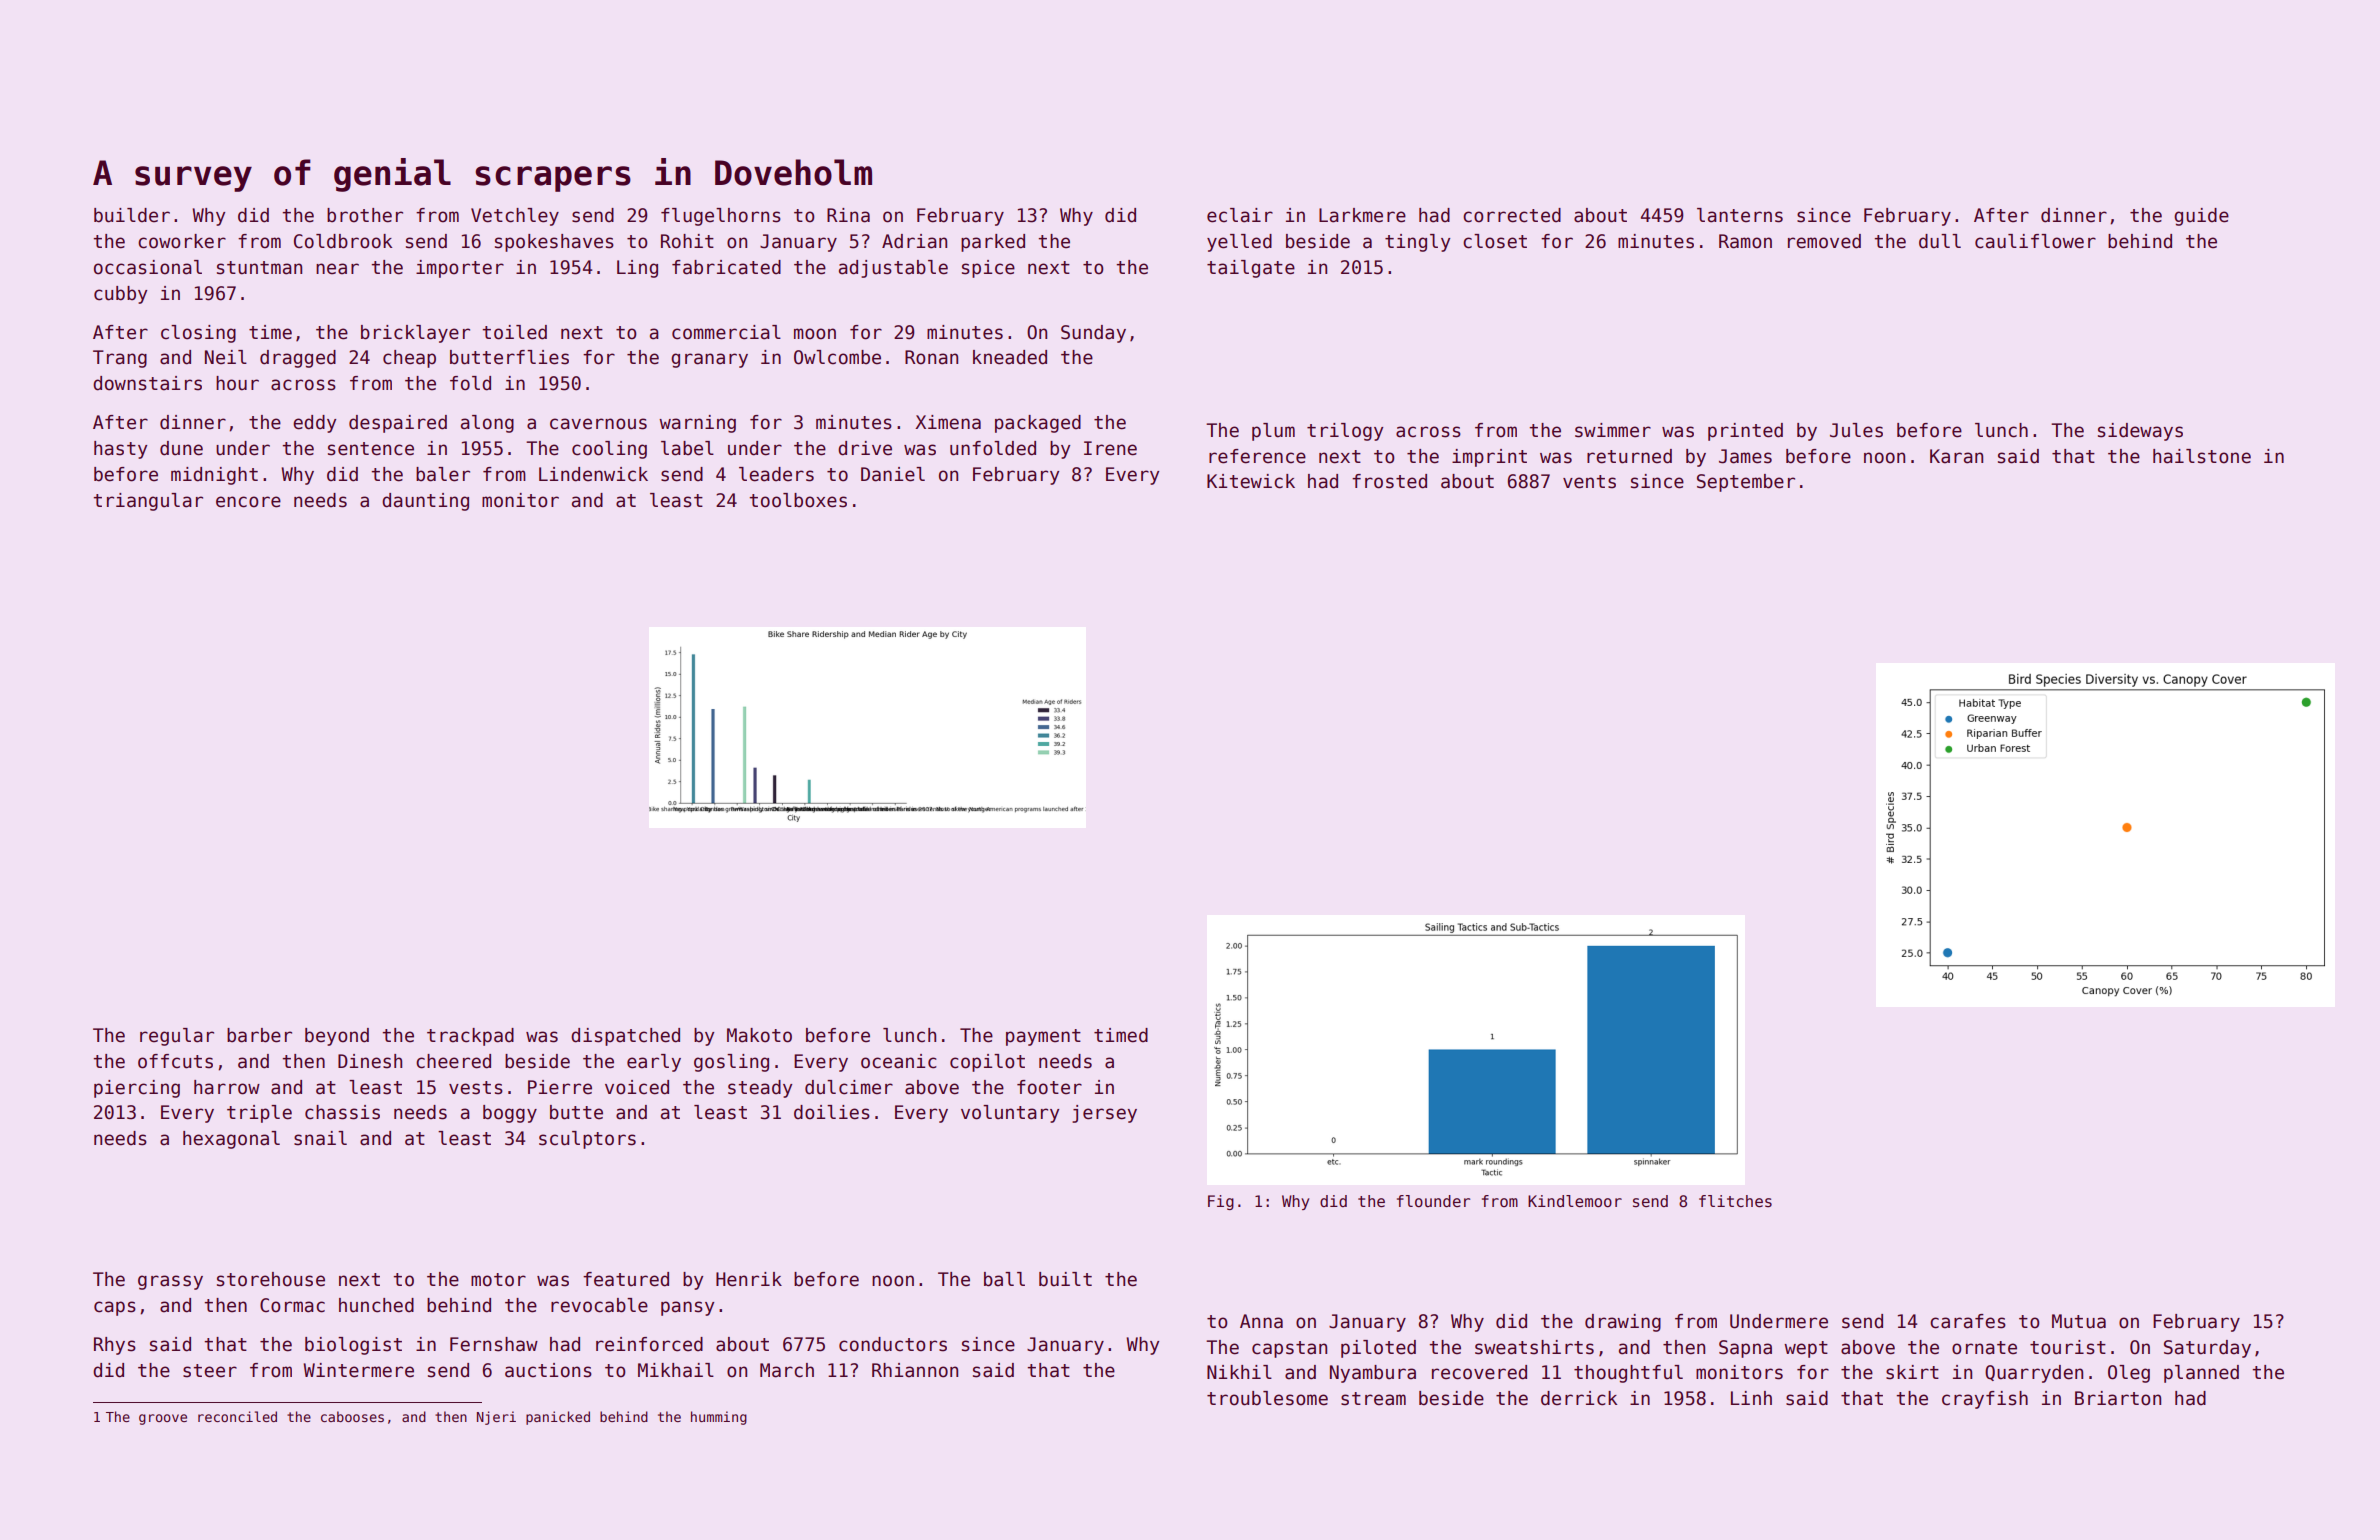  Describe the element at coordinates (1956, 456) in the screenshot. I see `Karan` at that location.
